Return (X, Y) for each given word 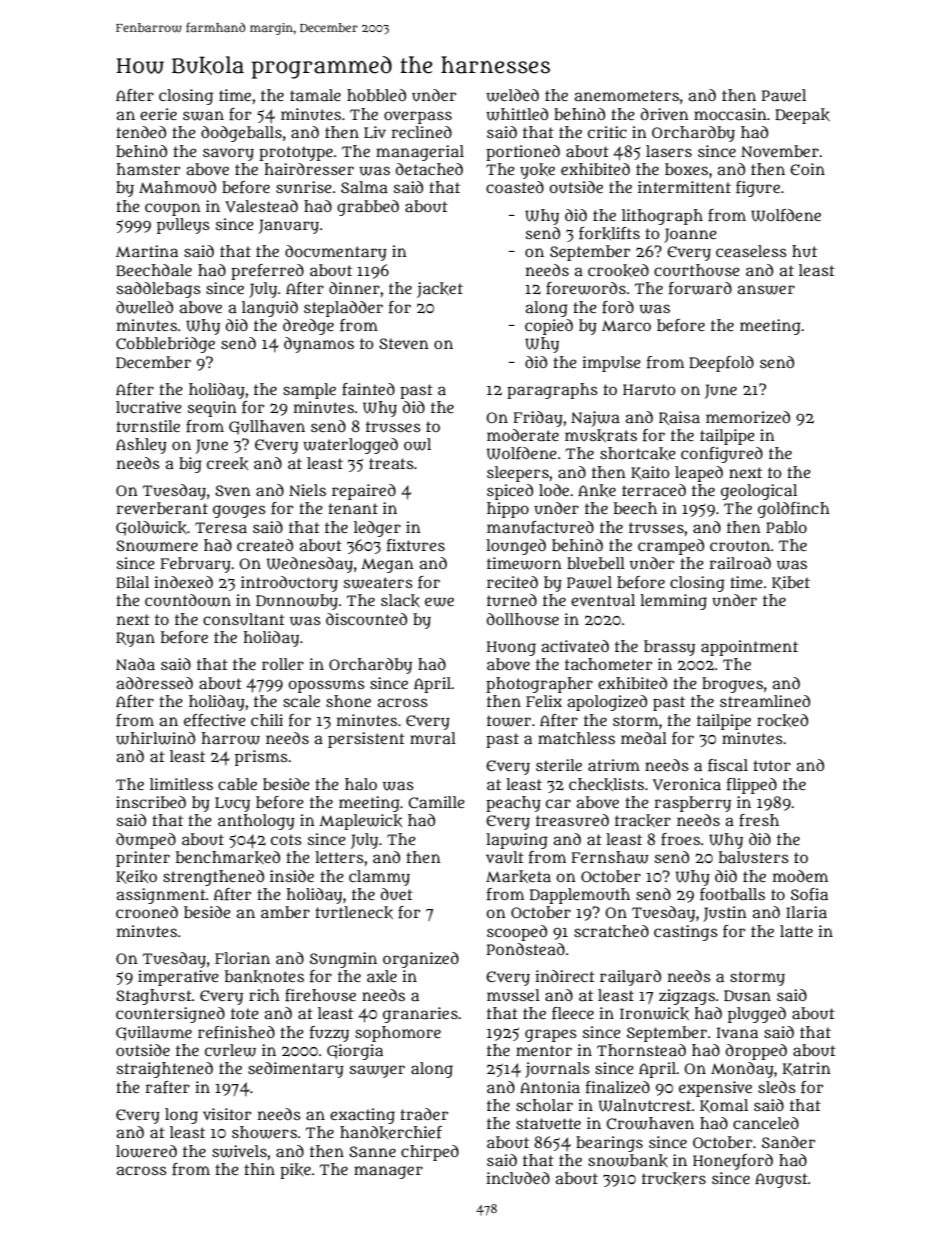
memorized (748, 417)
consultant (244, 619)
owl (417, 444)
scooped (517, 933)
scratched (611, 931)
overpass (418, 117)
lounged (516, 547)
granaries (420, 1015)
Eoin (807, 169)
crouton (740, 545)
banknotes (264, 976)
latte (796, 931)
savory (228, 154)
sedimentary (296, 1070)
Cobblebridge (165, 345)
